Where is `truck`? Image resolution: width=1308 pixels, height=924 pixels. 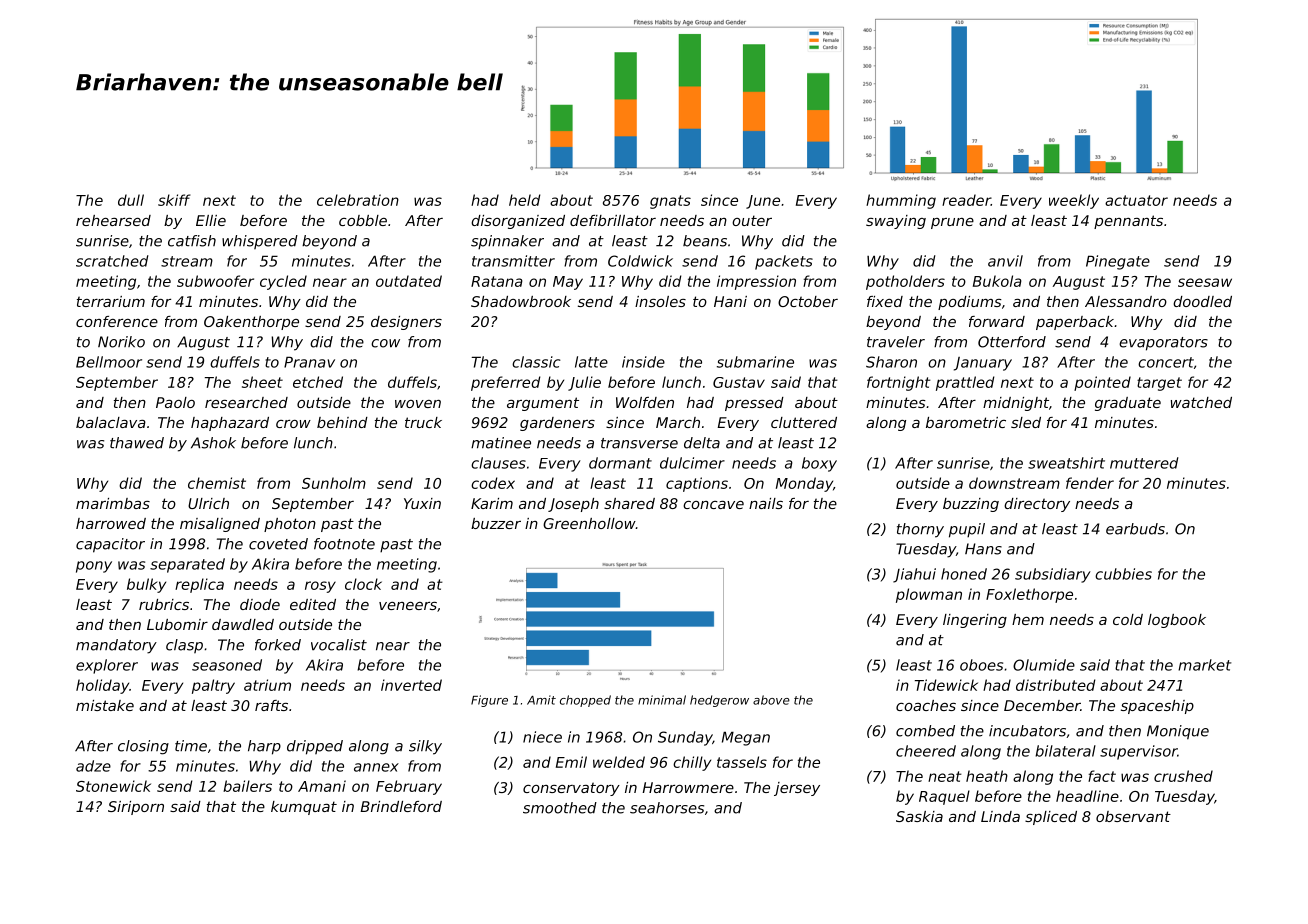
truck is located at coordinates (423, 422).
